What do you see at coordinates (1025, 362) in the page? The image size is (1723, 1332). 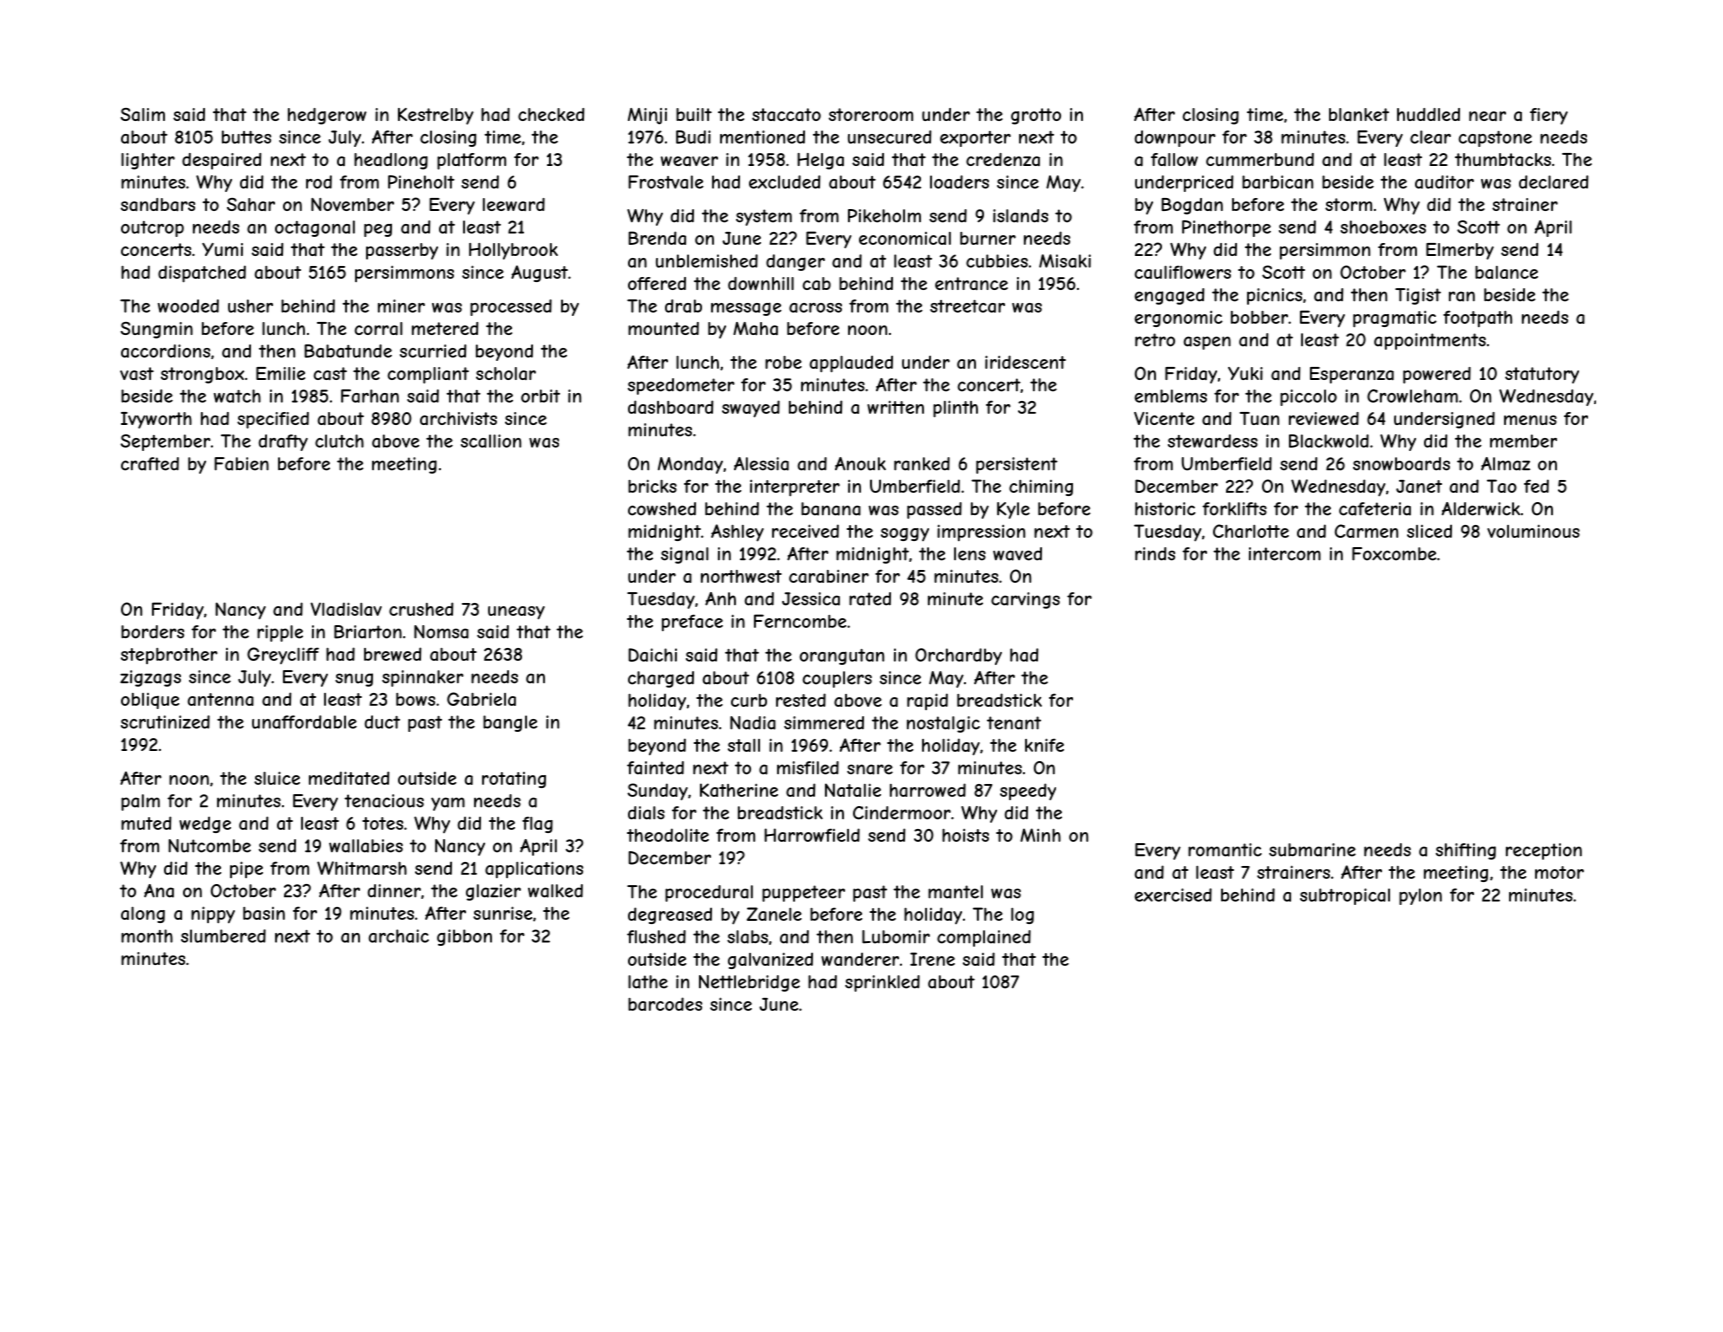 I see `iridescent` at bounding box center [1025, 362].
